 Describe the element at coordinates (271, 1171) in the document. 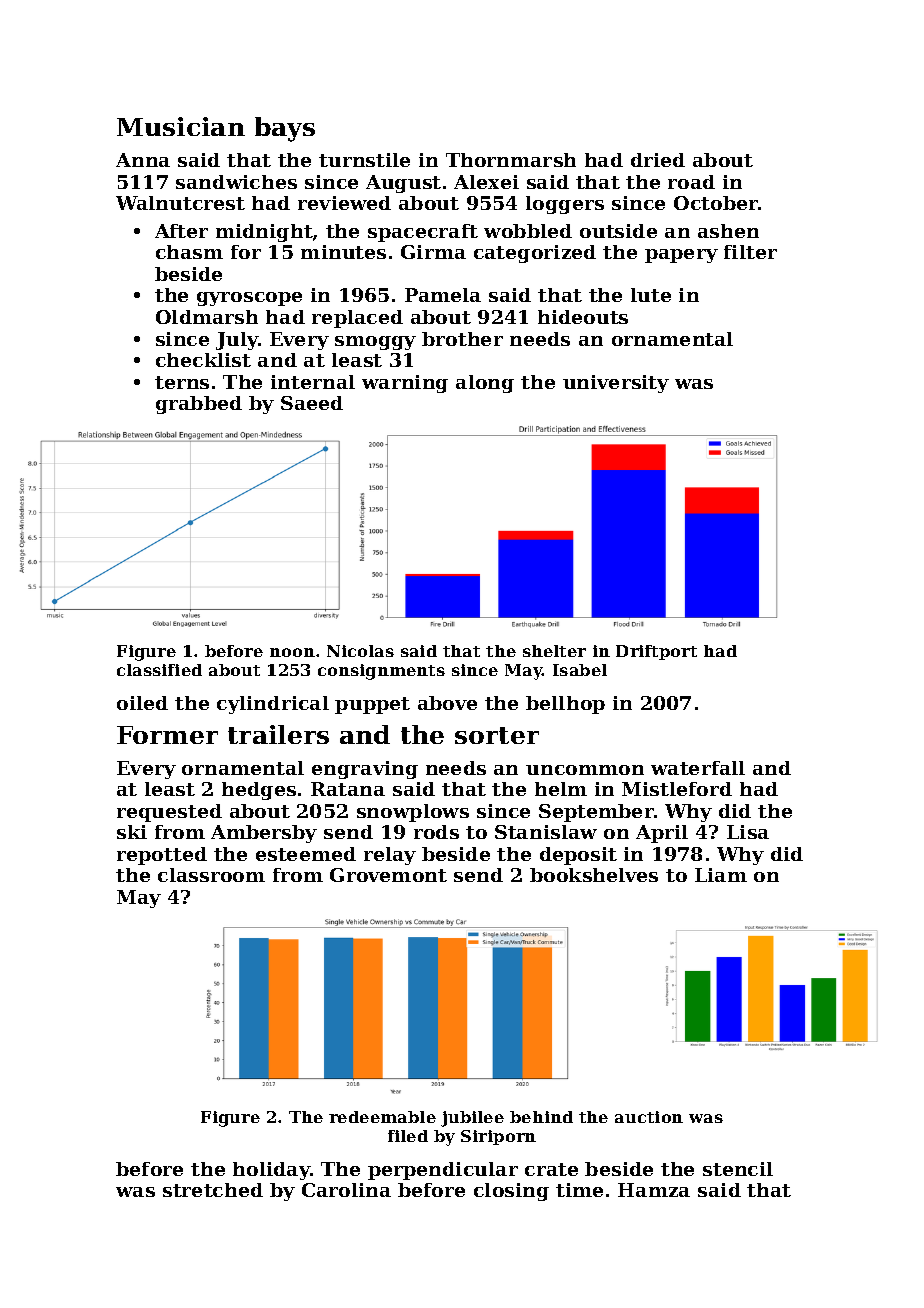

I see `holiday` at that location.
